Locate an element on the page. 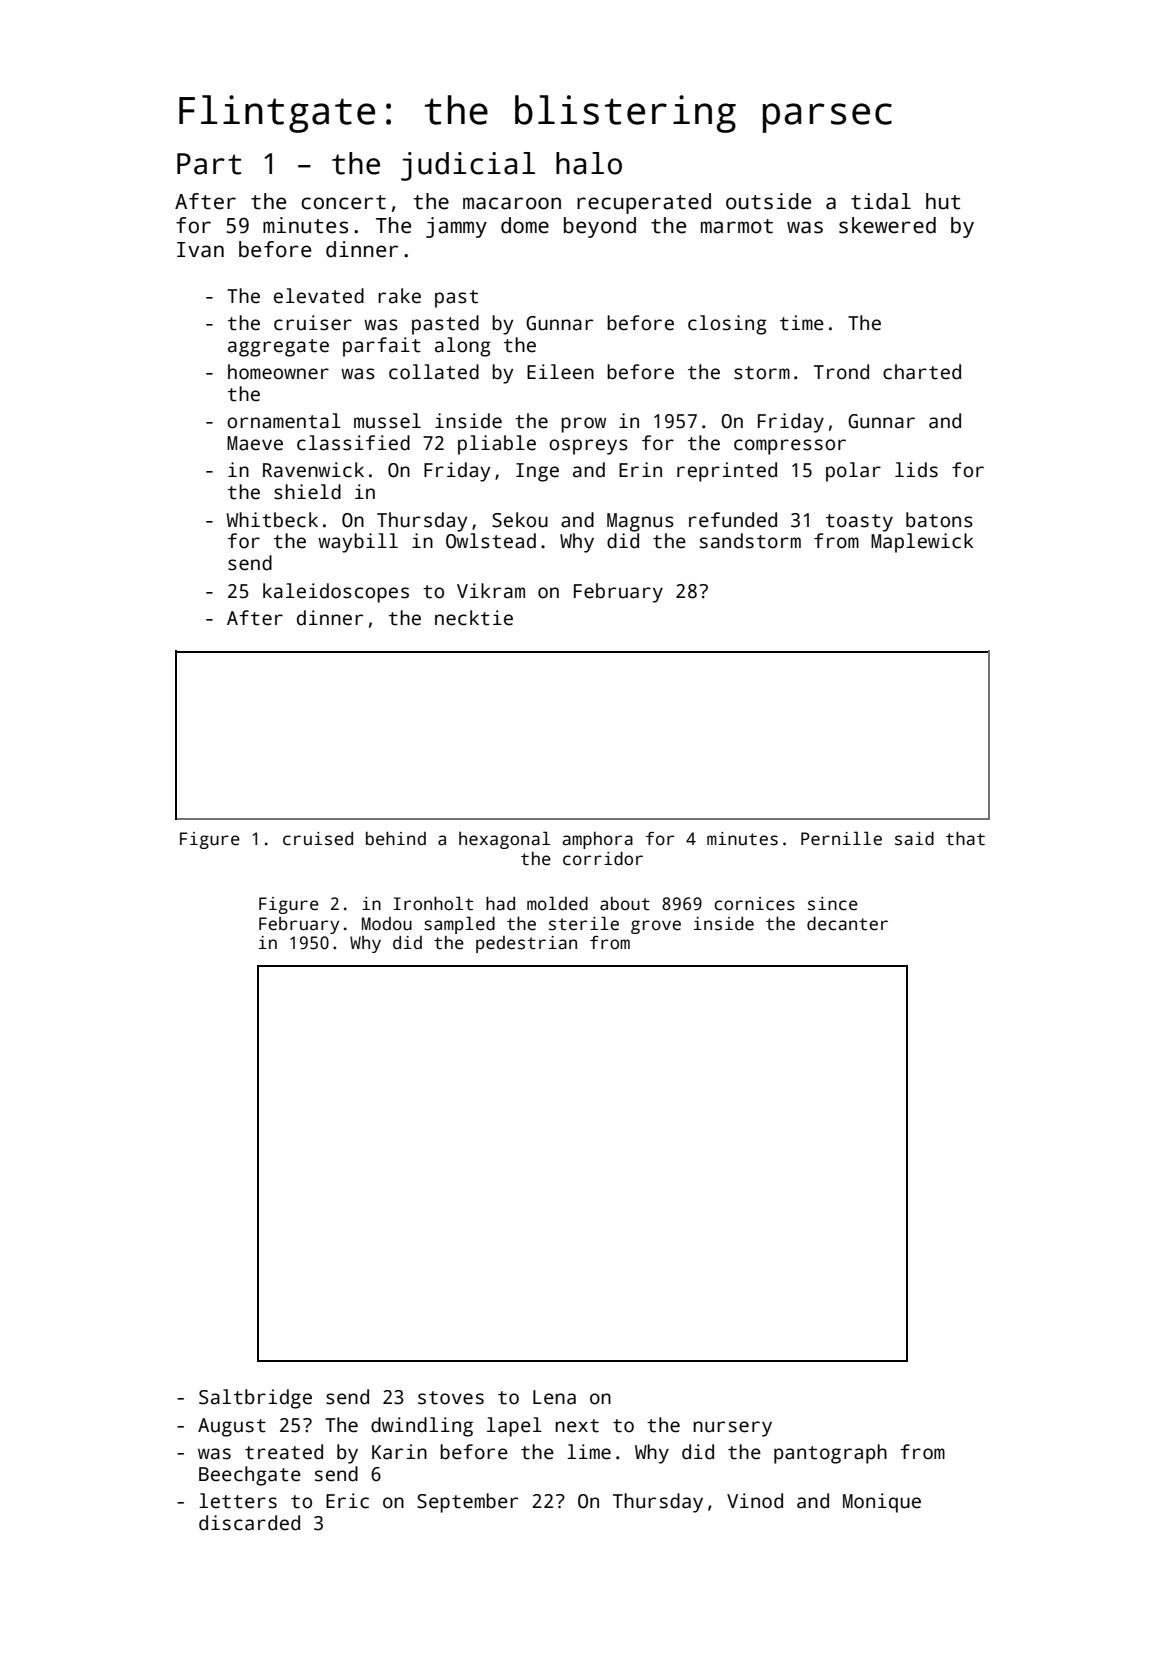 This document has width=1165, height=1654. Lena is located at coordinates (554, 1397).
